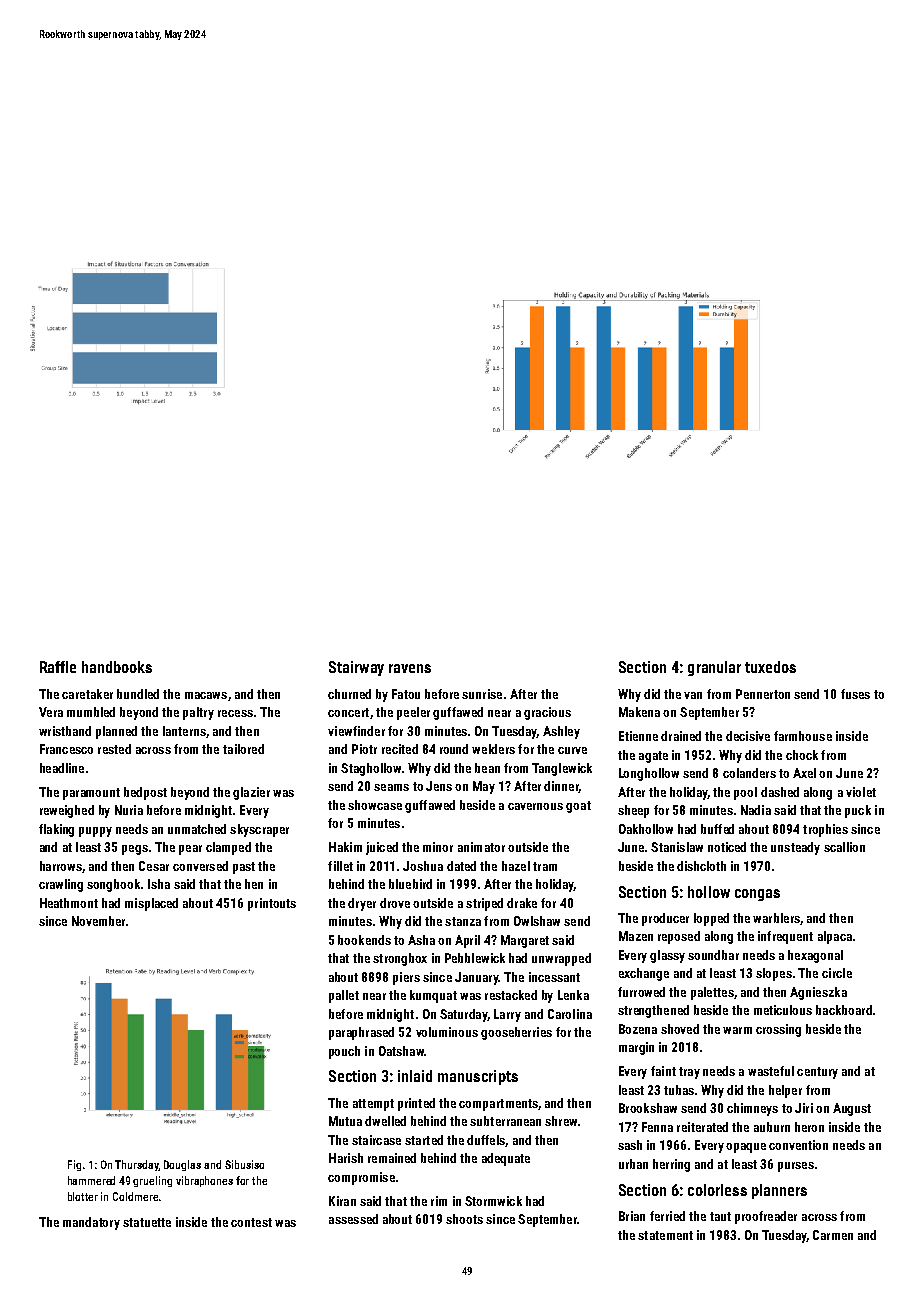 This screenshot has height=1308, width=924. What do you see at coordinates (454, 749) in the screenshot?
I see `round` at bounding box center [454, 749].
